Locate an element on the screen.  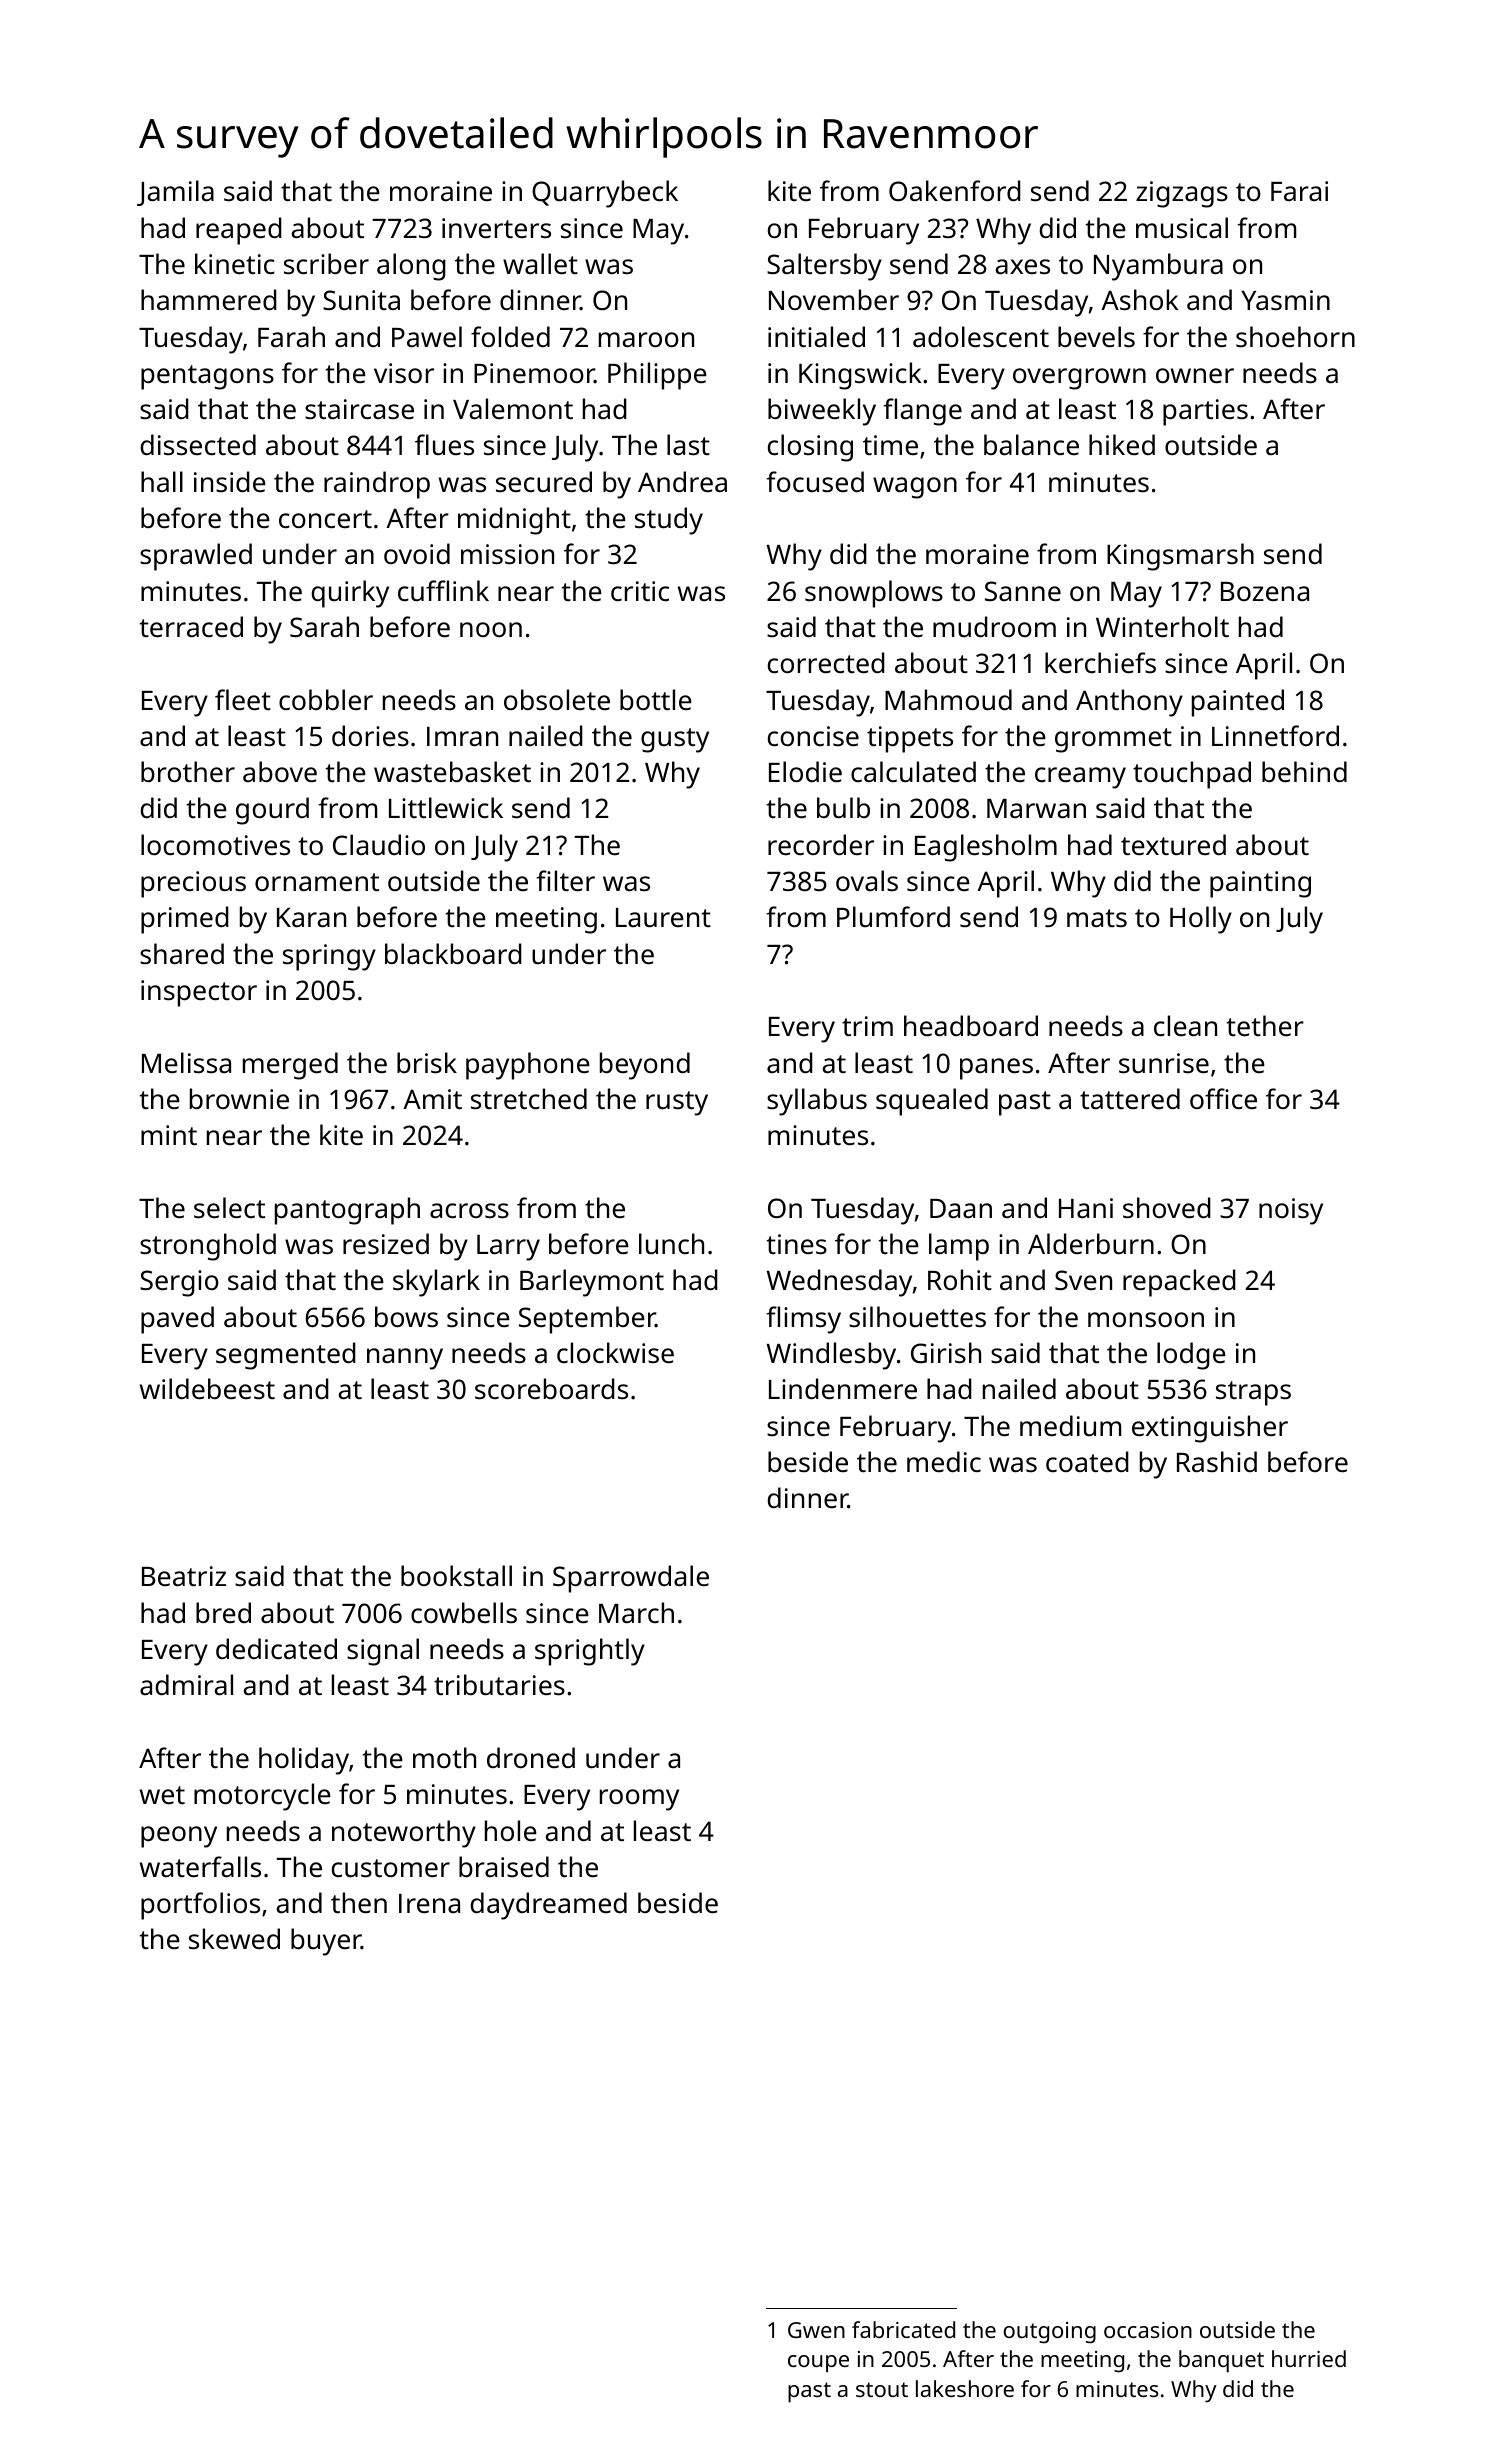
straps is located at coordinates (1253, 1393).
